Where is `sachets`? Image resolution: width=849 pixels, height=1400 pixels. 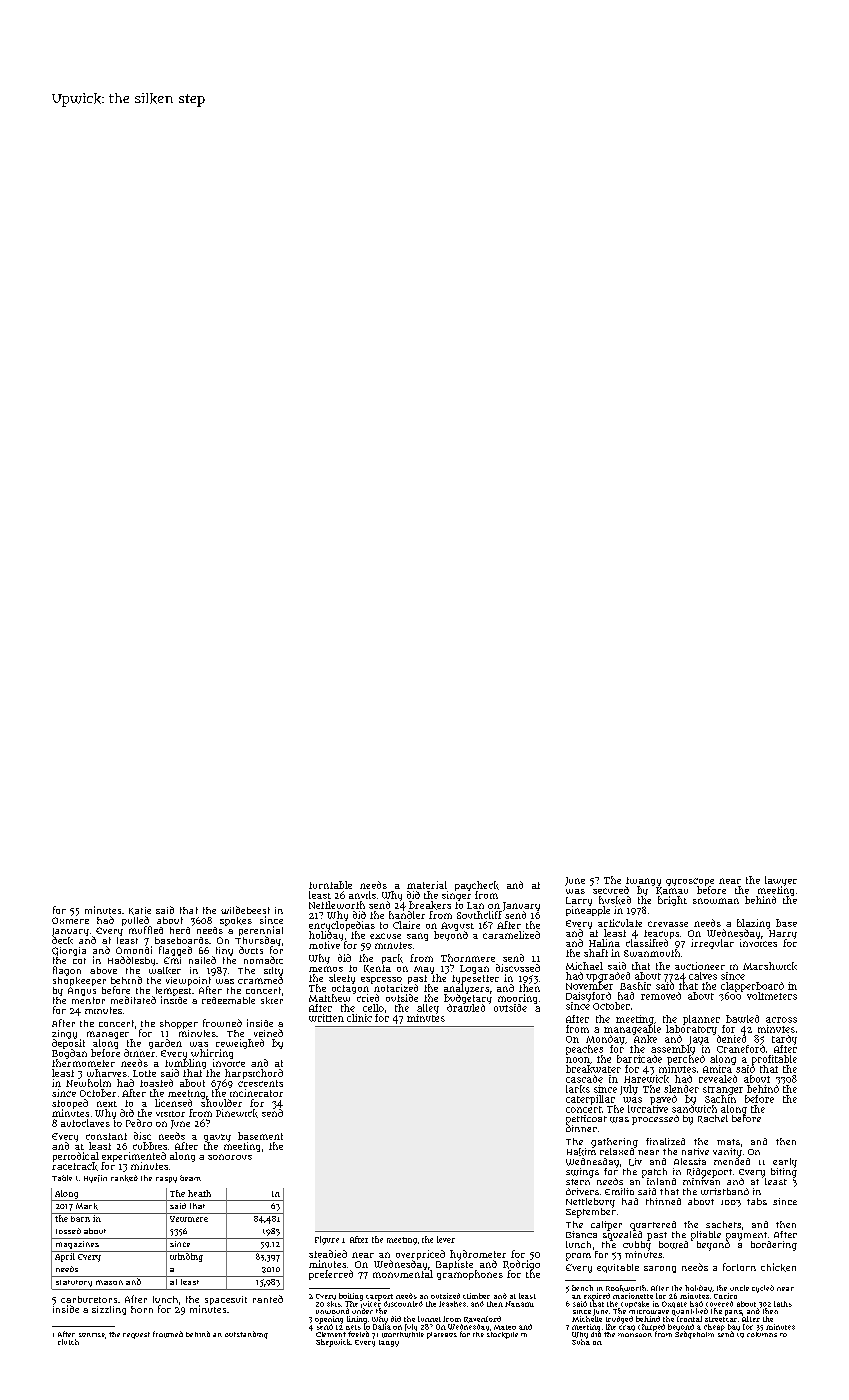
sachets is located at coordinates (723, 1224).
